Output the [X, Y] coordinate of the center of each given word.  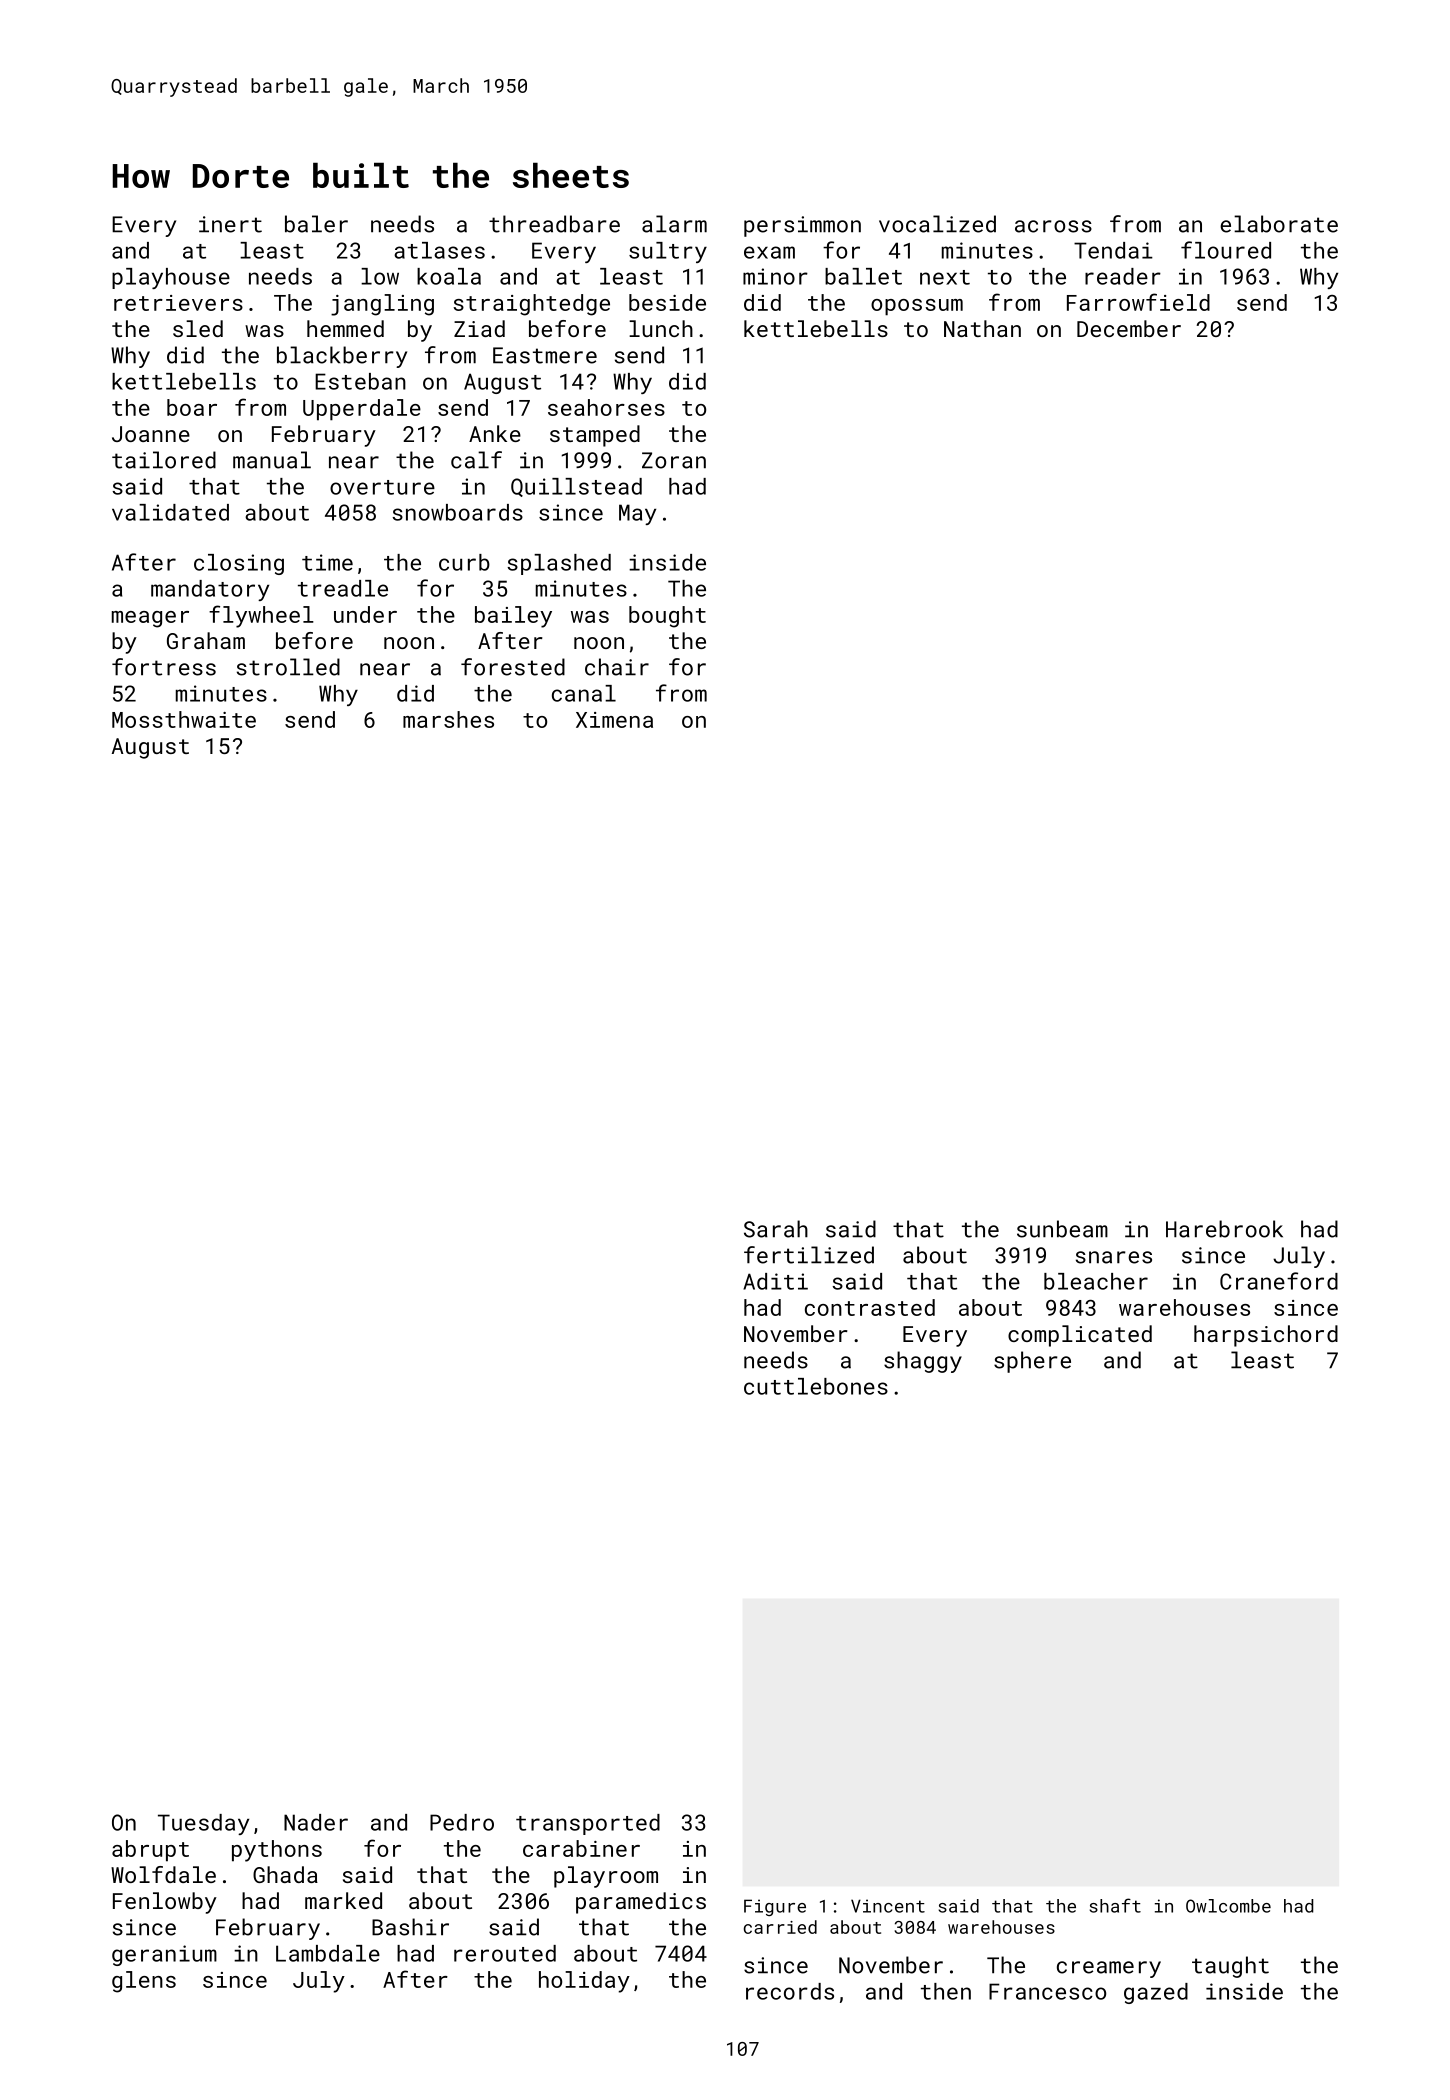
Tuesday [203, 1824]
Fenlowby [165, 1903]
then [946, 1991]
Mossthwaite [184, 719]
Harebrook [1224, 1229]
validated [170, 512]
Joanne [151, 434]
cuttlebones [816, 1386]
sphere [1032, 1362]
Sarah [776, 1229]
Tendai [1113, 250]
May [637, 514]
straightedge [531, 305]
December [1129, 328]
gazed [1156, 1993]
